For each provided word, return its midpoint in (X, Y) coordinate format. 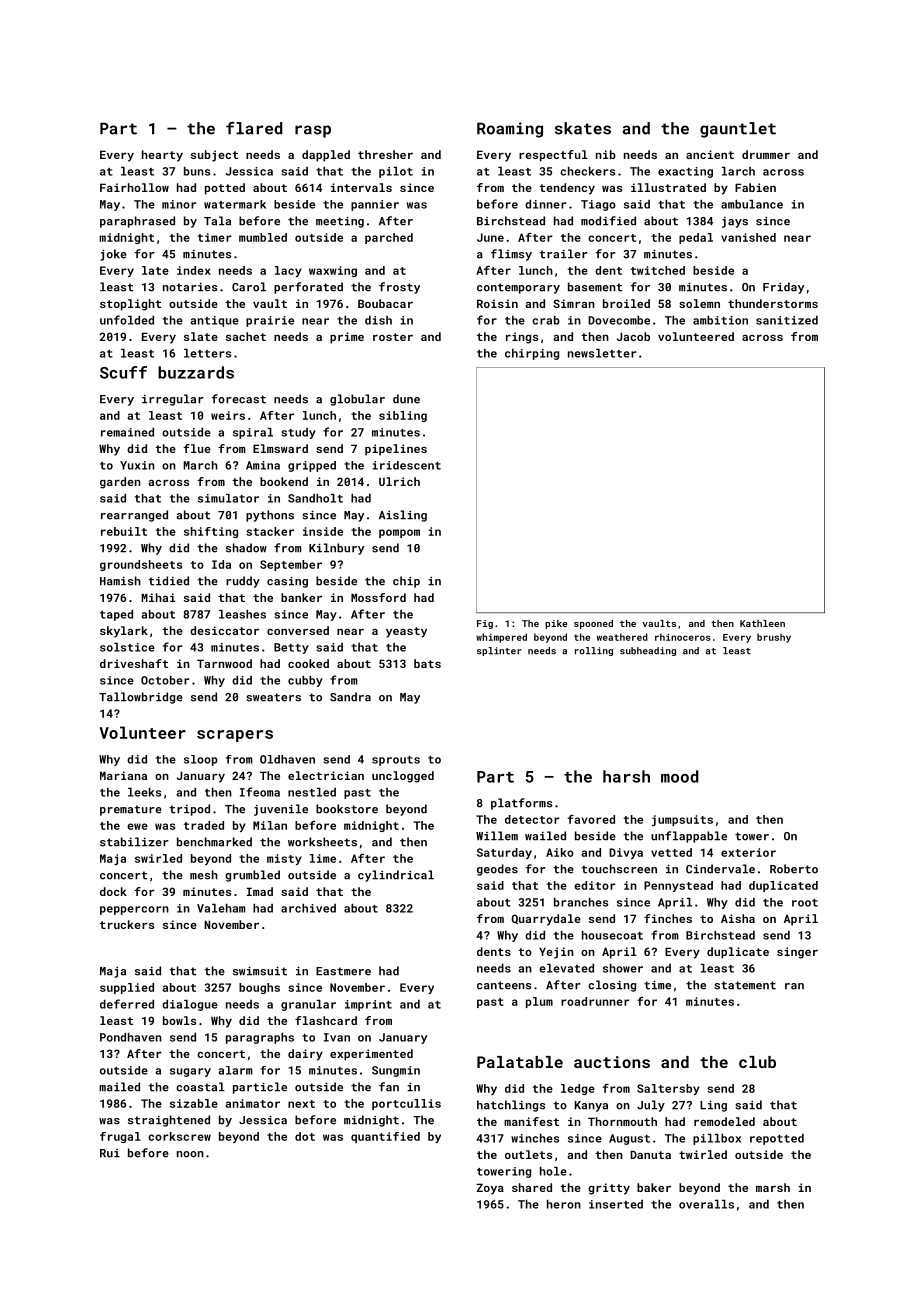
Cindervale (720, 869)
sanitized (787, 320)
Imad (260, 891)
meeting (340, 222)
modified (608, 221)
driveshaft (134, 663)
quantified (385, 1137)
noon (190, 1154)
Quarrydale (546, 920)
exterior (748, 852)
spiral (253, 433)
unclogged (403, 777)
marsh (773, 1187)
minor (179, 204)
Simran (574, 303)
